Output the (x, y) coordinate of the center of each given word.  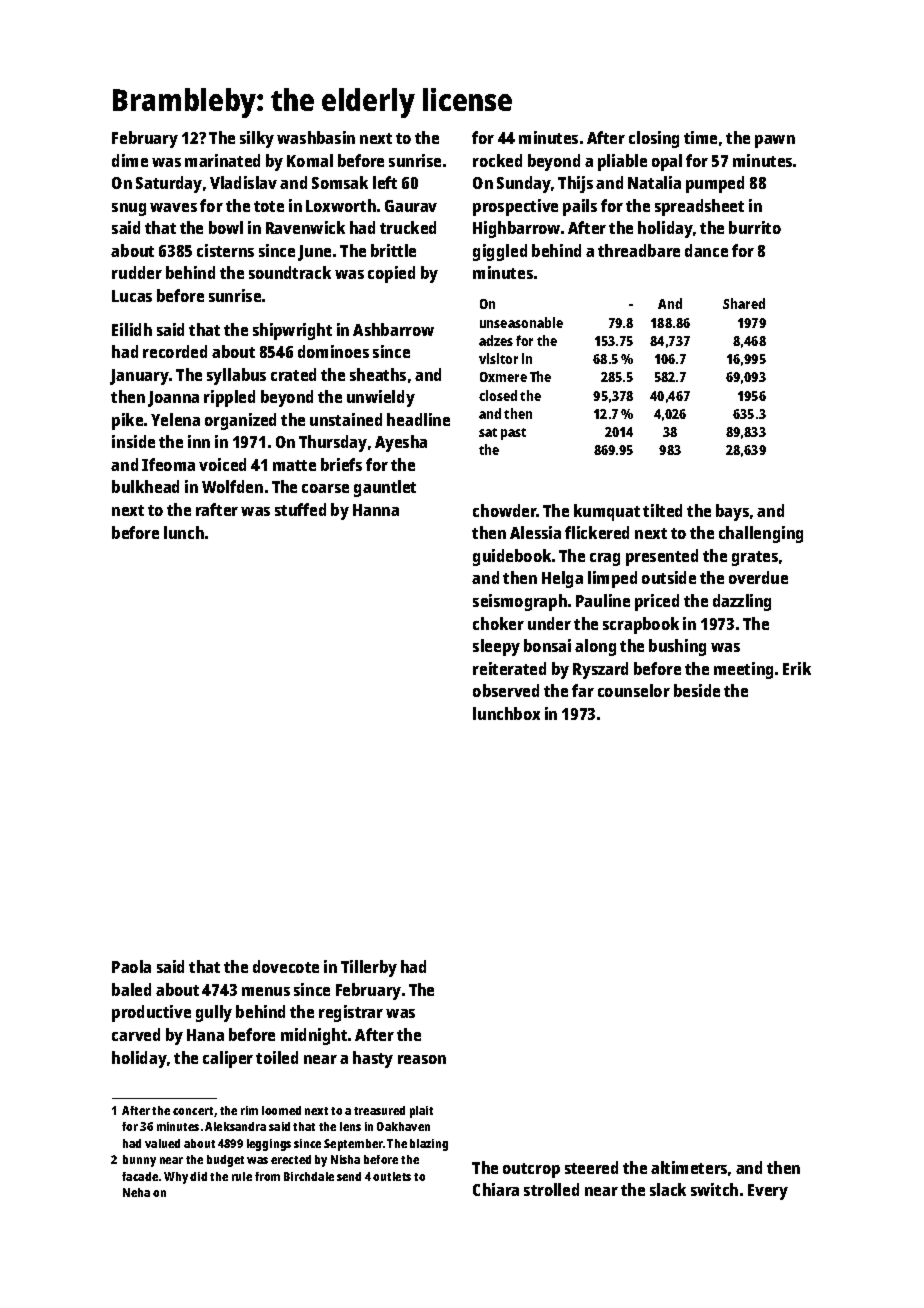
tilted (662, 510)
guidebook (512, 557)
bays (732, 512)
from (267, 1176)
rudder (137, 272)
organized (240, 421)
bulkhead (145, 486)
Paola (131, 966)
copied (391, 274)
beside (697, 690)
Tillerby (369, 968)
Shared (744, 303)
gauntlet (385, 488)
